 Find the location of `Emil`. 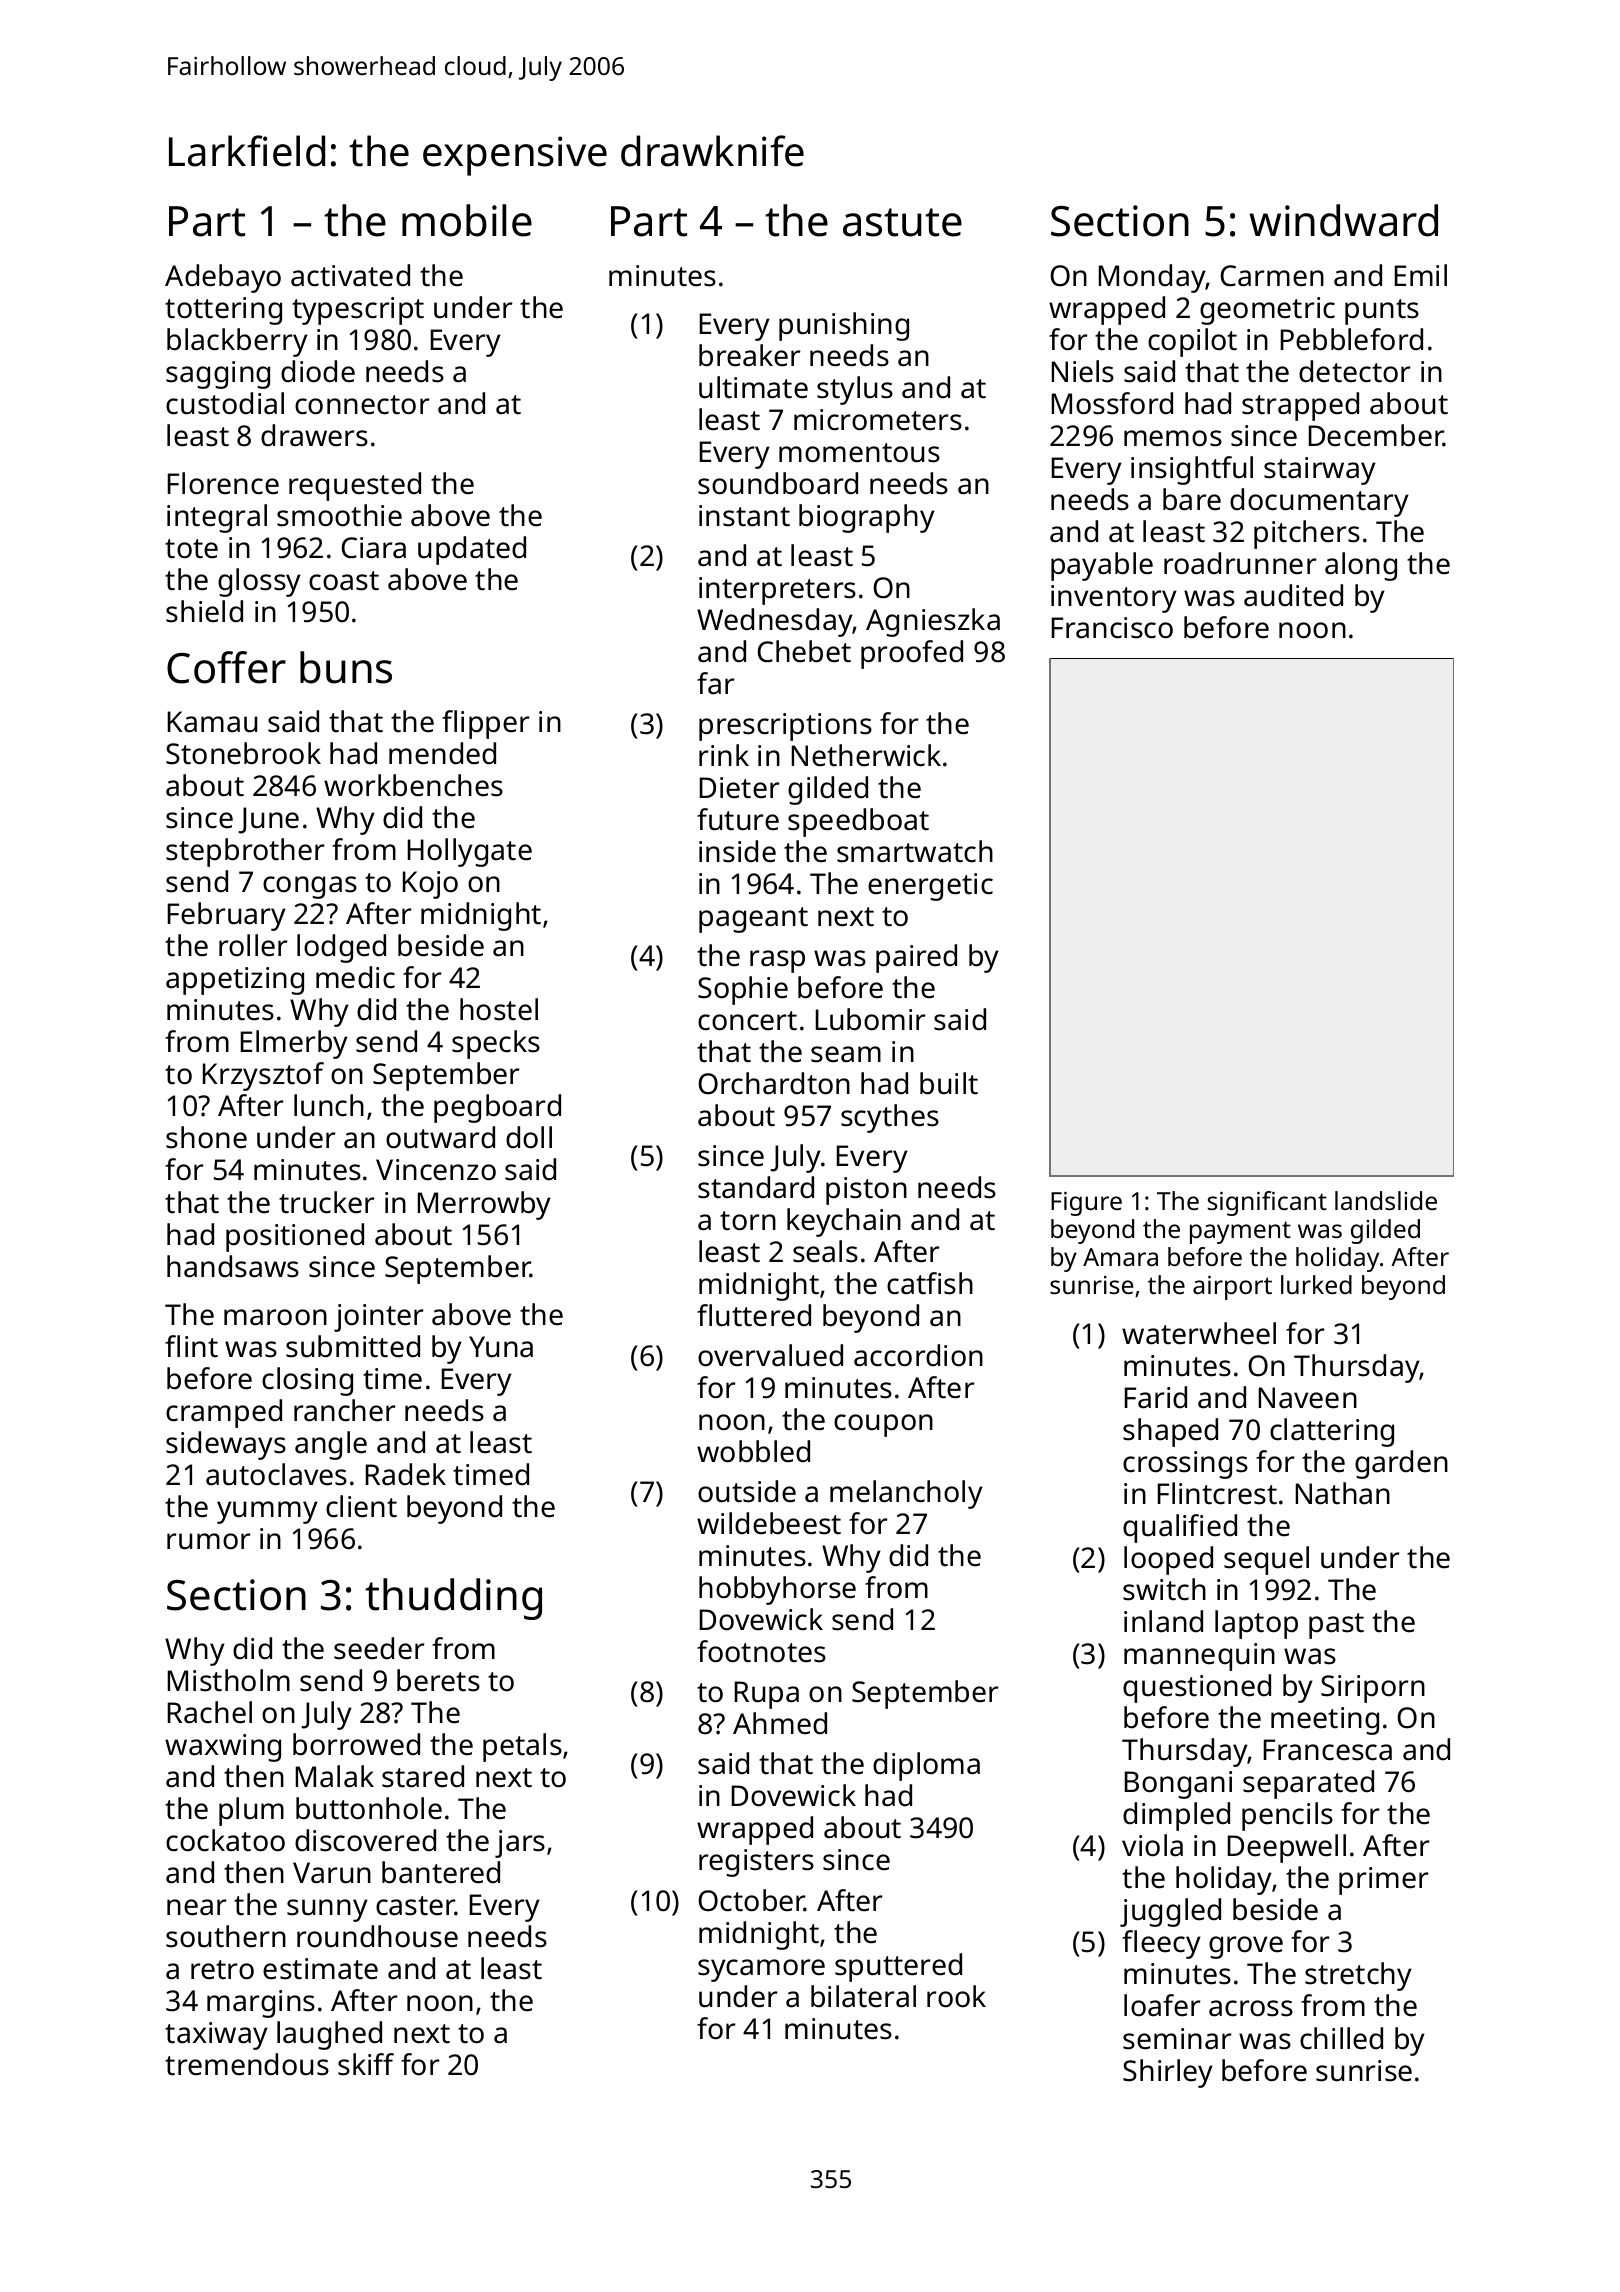

Emil is located at coordinates (1421, 275).
